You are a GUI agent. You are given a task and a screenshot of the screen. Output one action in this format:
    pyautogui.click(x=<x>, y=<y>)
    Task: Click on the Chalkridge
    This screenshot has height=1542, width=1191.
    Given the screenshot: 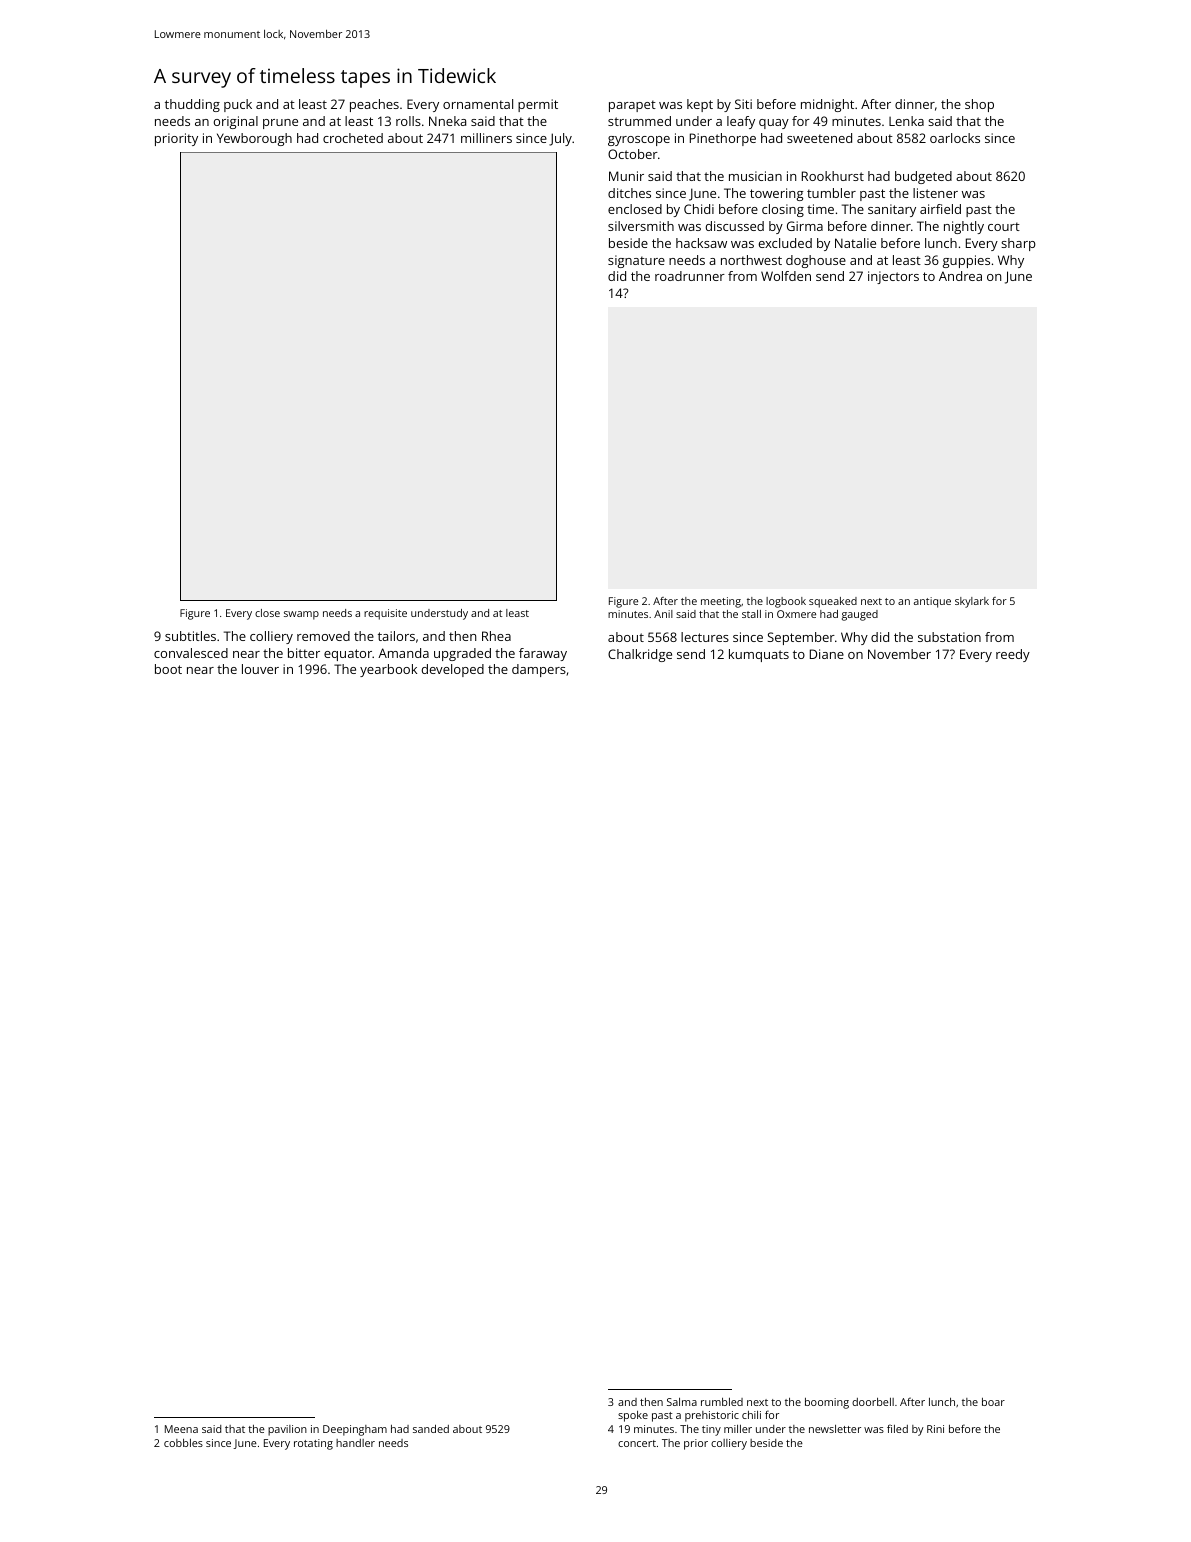 What is the action you would take?
    pyautogui.click(x=640, y=655)
